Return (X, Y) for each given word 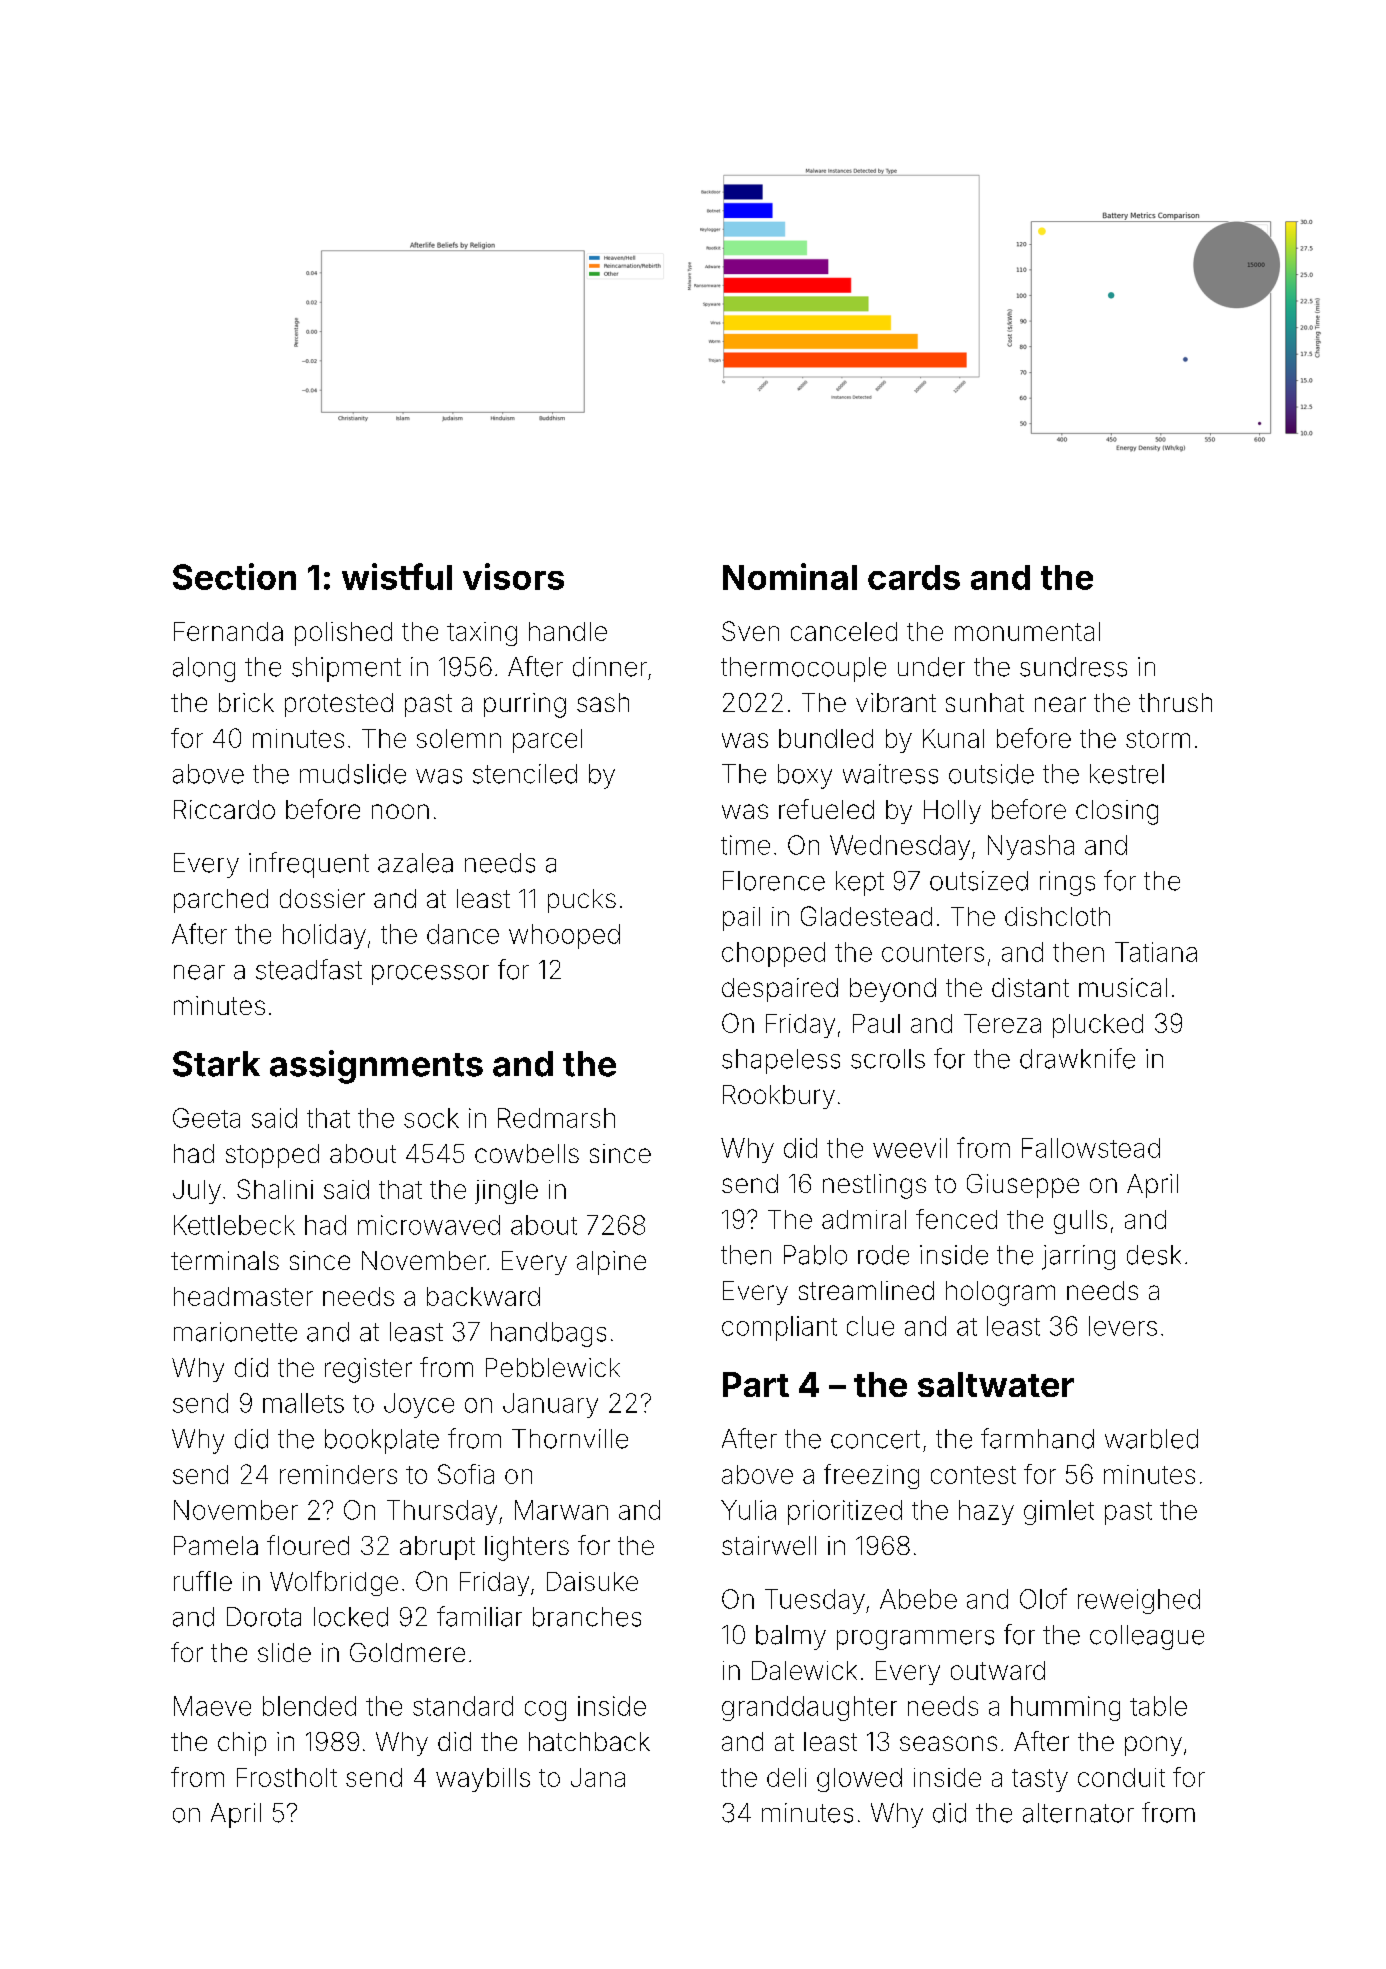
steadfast (309, 969)
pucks (582, 901)
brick (246, 702)
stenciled (525, 774)
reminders (338, 1474)
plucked (1098, 1026)
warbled (1151, 1439)
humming (1065, 1708)
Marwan (561, 1510)
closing (1117, 812)
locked (351, 1617)
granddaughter (809, 1708)
